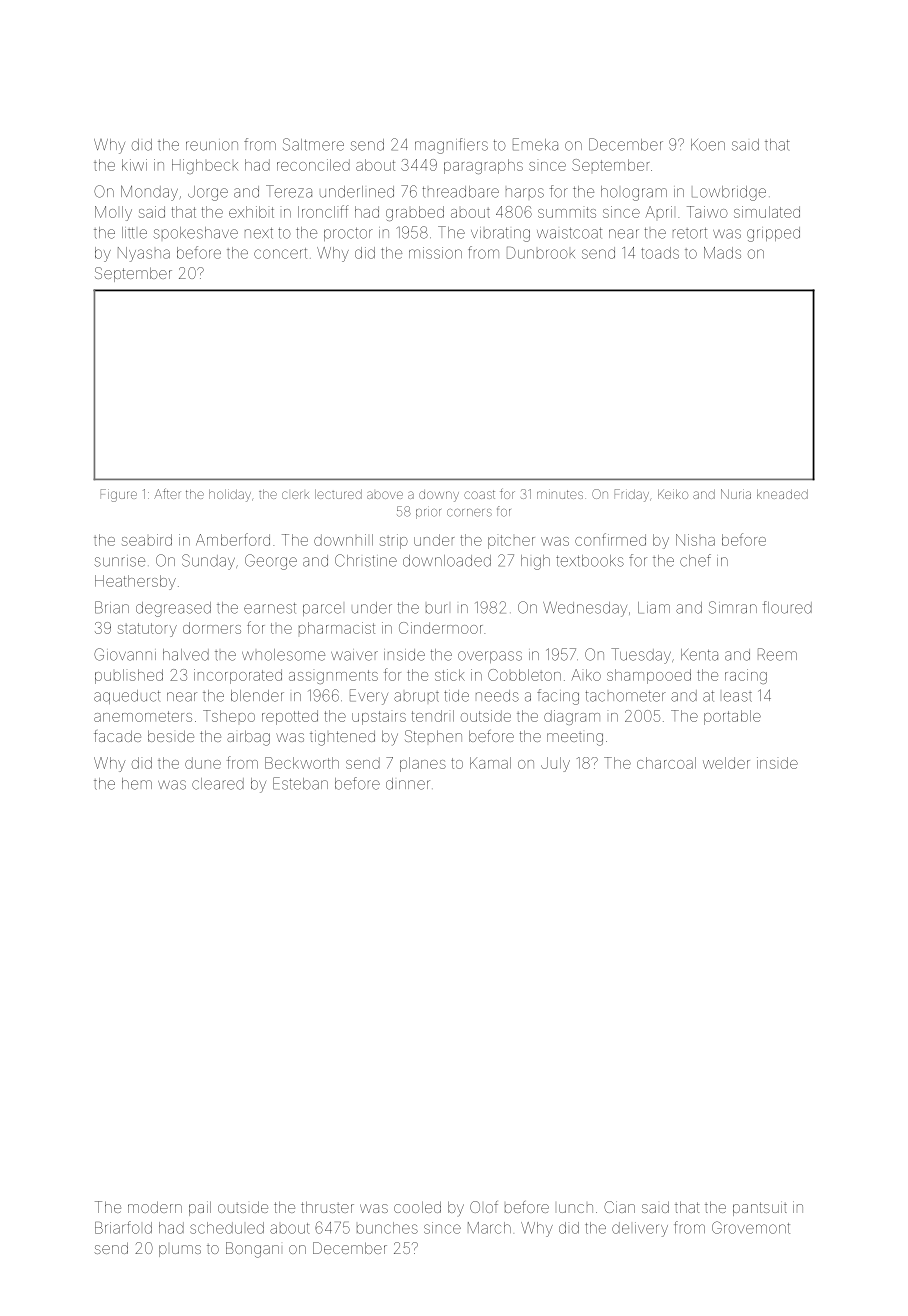  What do you see at coordinates (155, 1207) in the document?
I see `modern` at bounding box center [155, 1207].
